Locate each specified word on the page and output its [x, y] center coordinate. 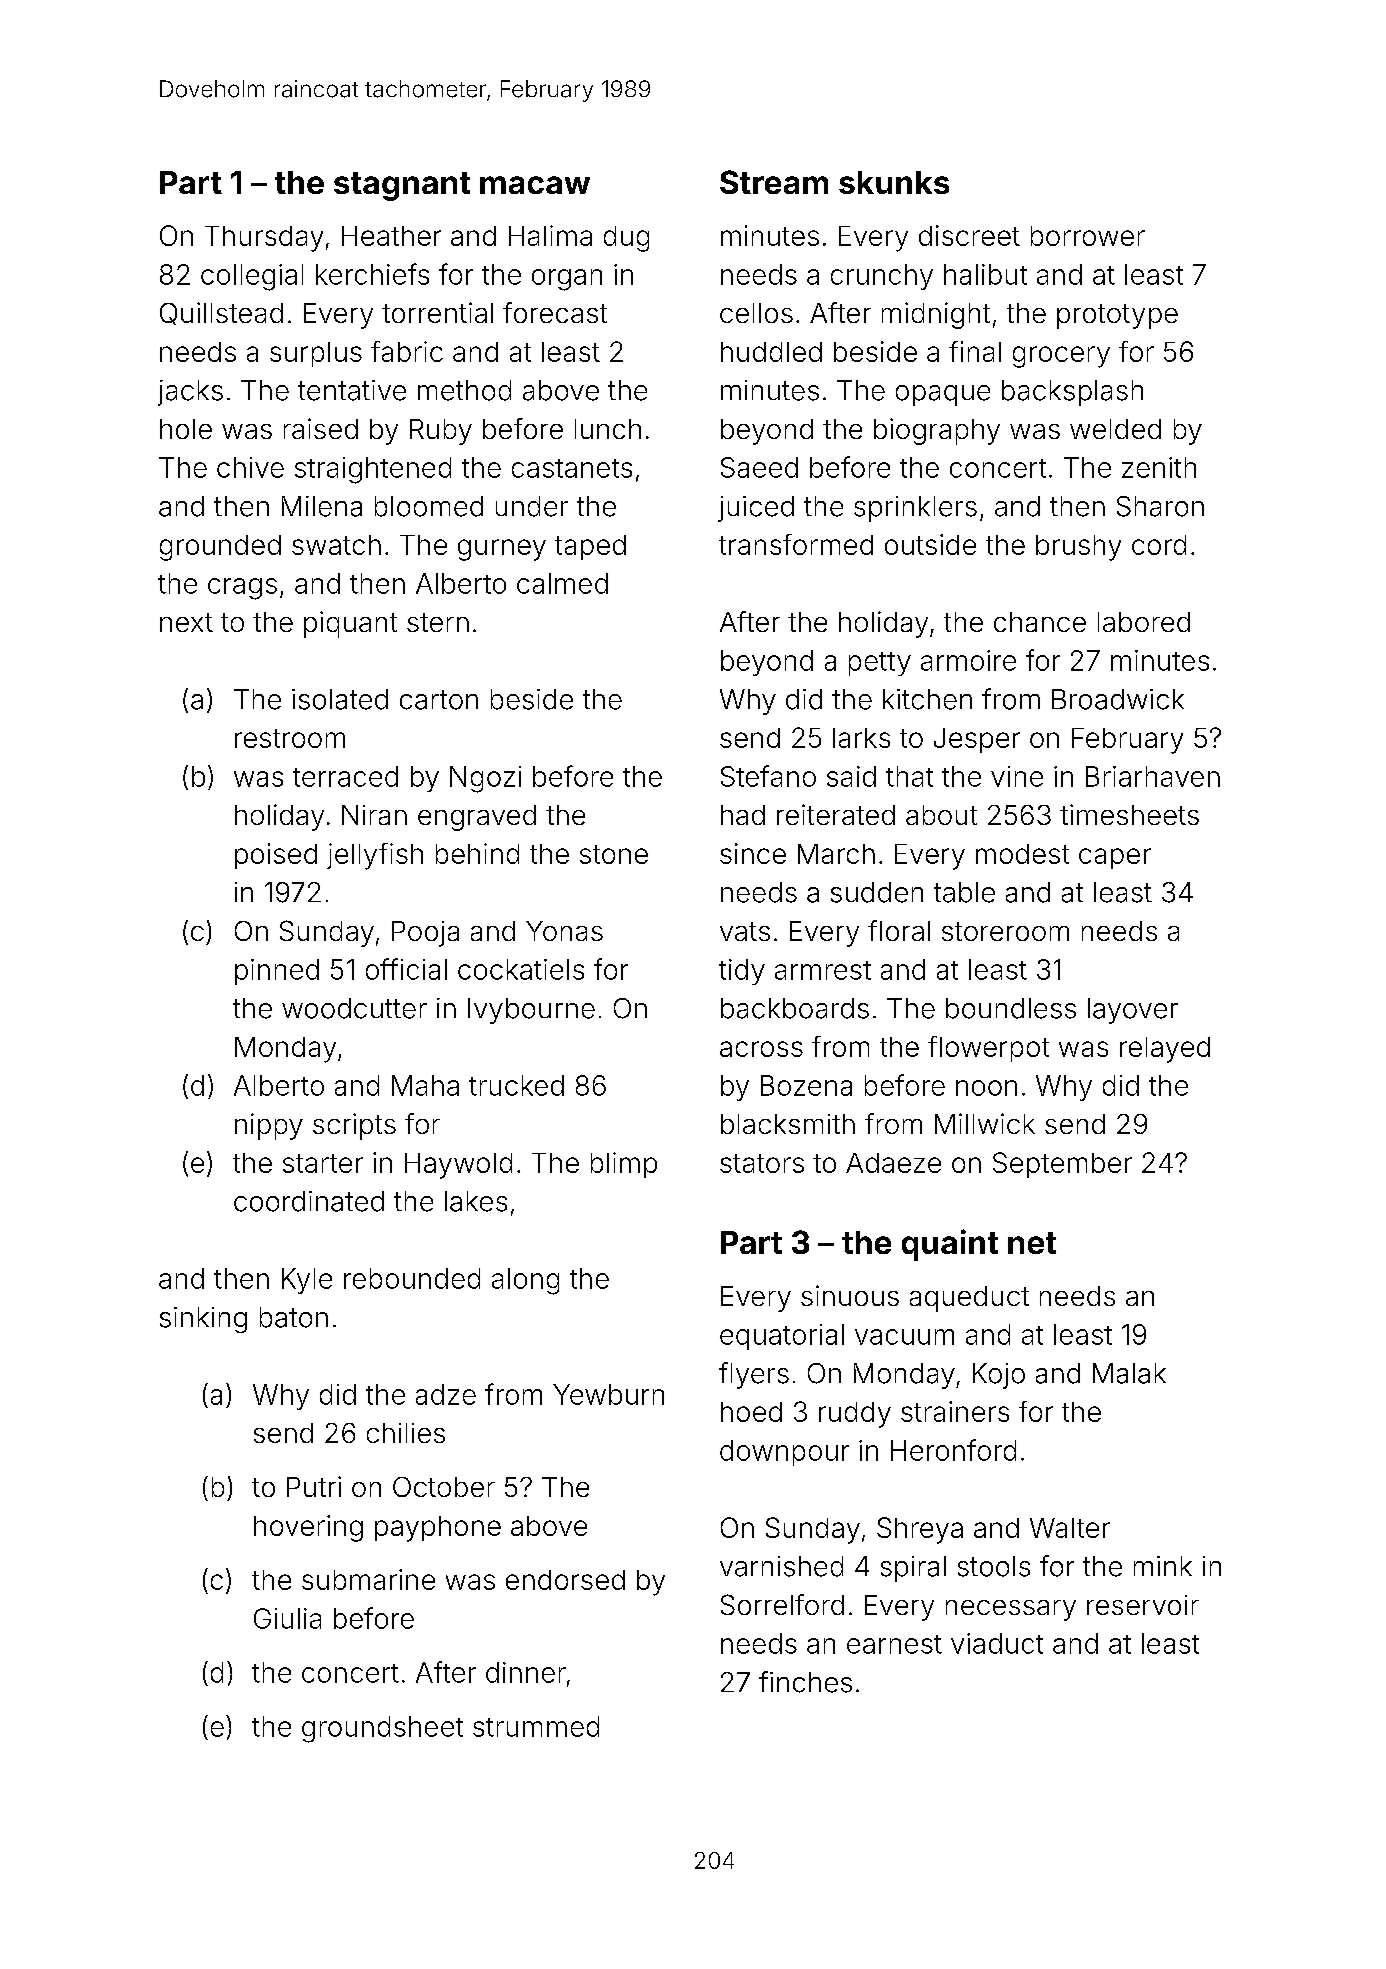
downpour [784, 1453]
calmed [562, 583]
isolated [340, 699]
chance [1040, 622]
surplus [316, 354]
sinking [203, 1320]
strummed [536, 1726]
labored [1144, 622]
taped [590, 547]
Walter [1070, 1528]
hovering [308, 1528]
